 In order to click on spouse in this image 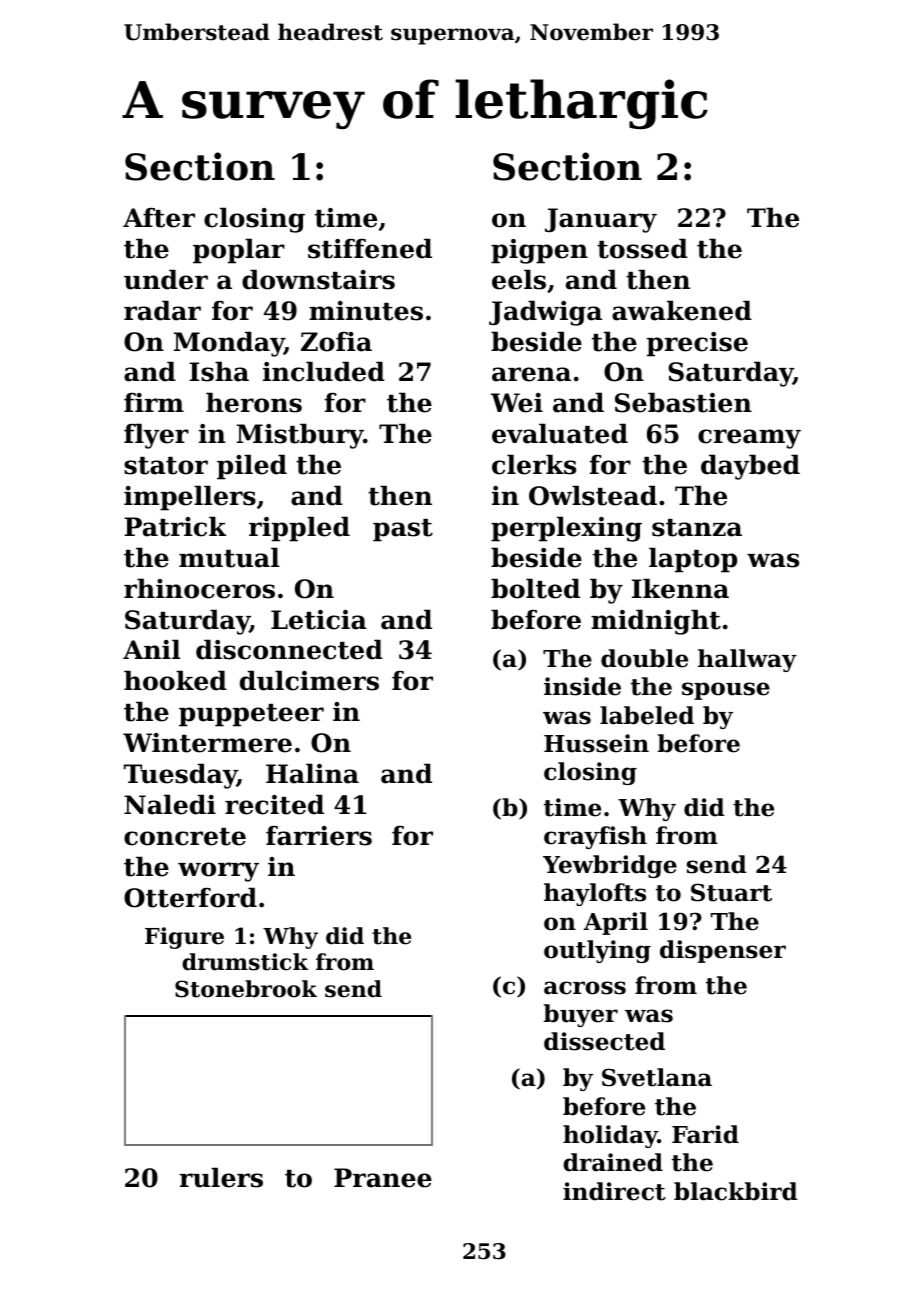, I will do `click(726, 691)`.
